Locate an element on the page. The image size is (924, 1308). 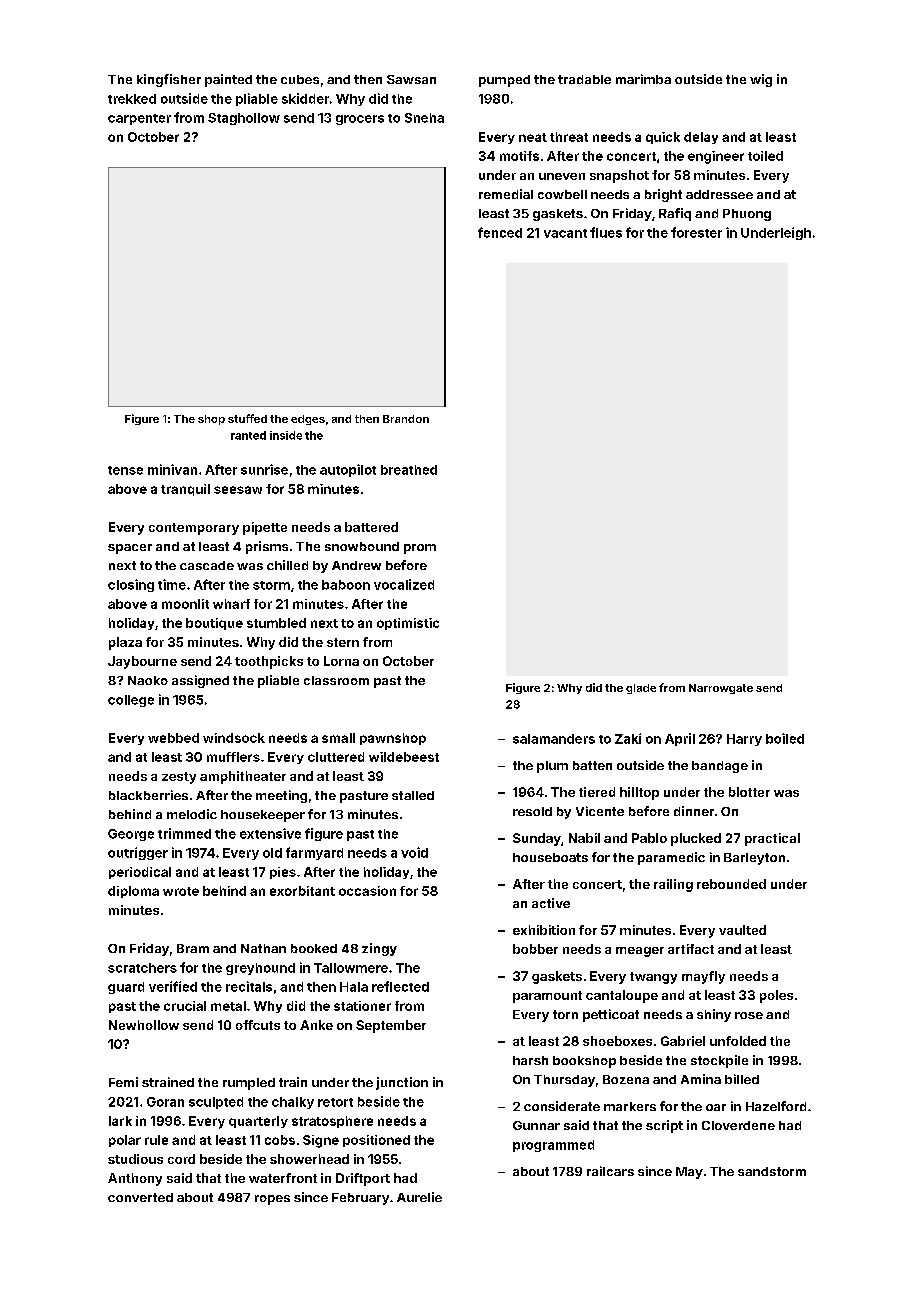
kingfisher is located at coordinates (169, 80).
